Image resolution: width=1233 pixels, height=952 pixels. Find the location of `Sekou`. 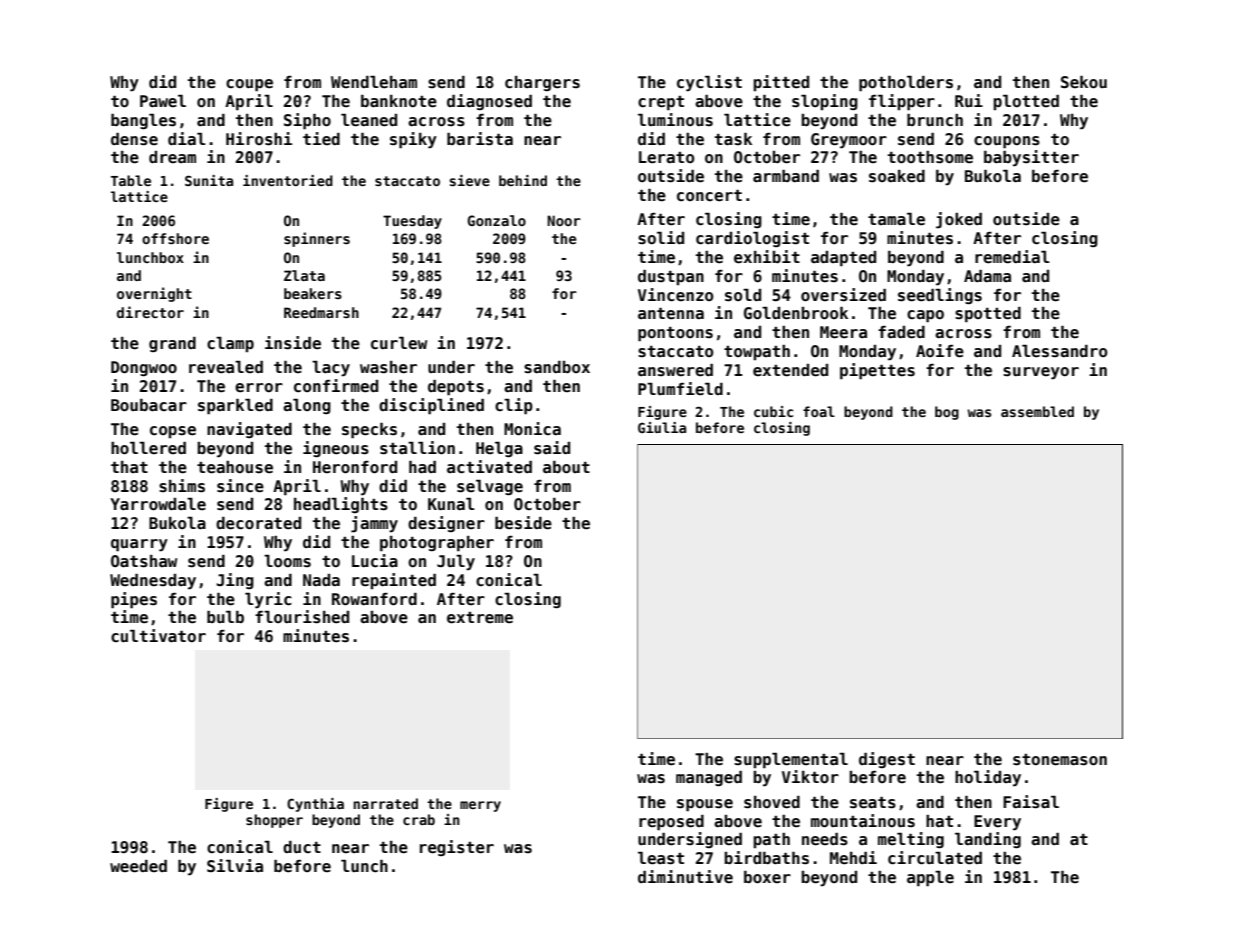

Sekou is located at coordinates (1084, 82).
